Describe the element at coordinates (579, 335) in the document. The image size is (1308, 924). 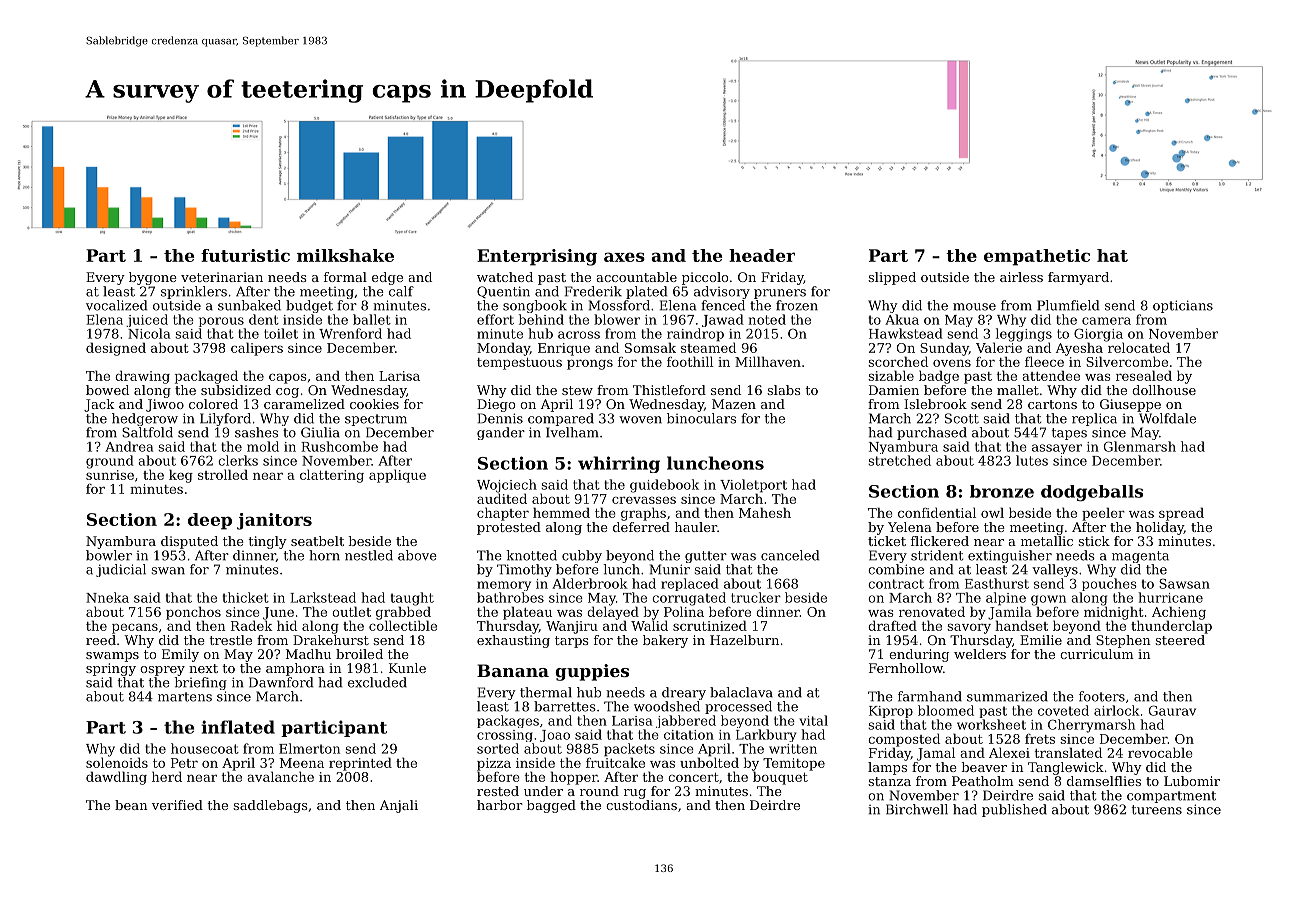
I see `across` at that location.
